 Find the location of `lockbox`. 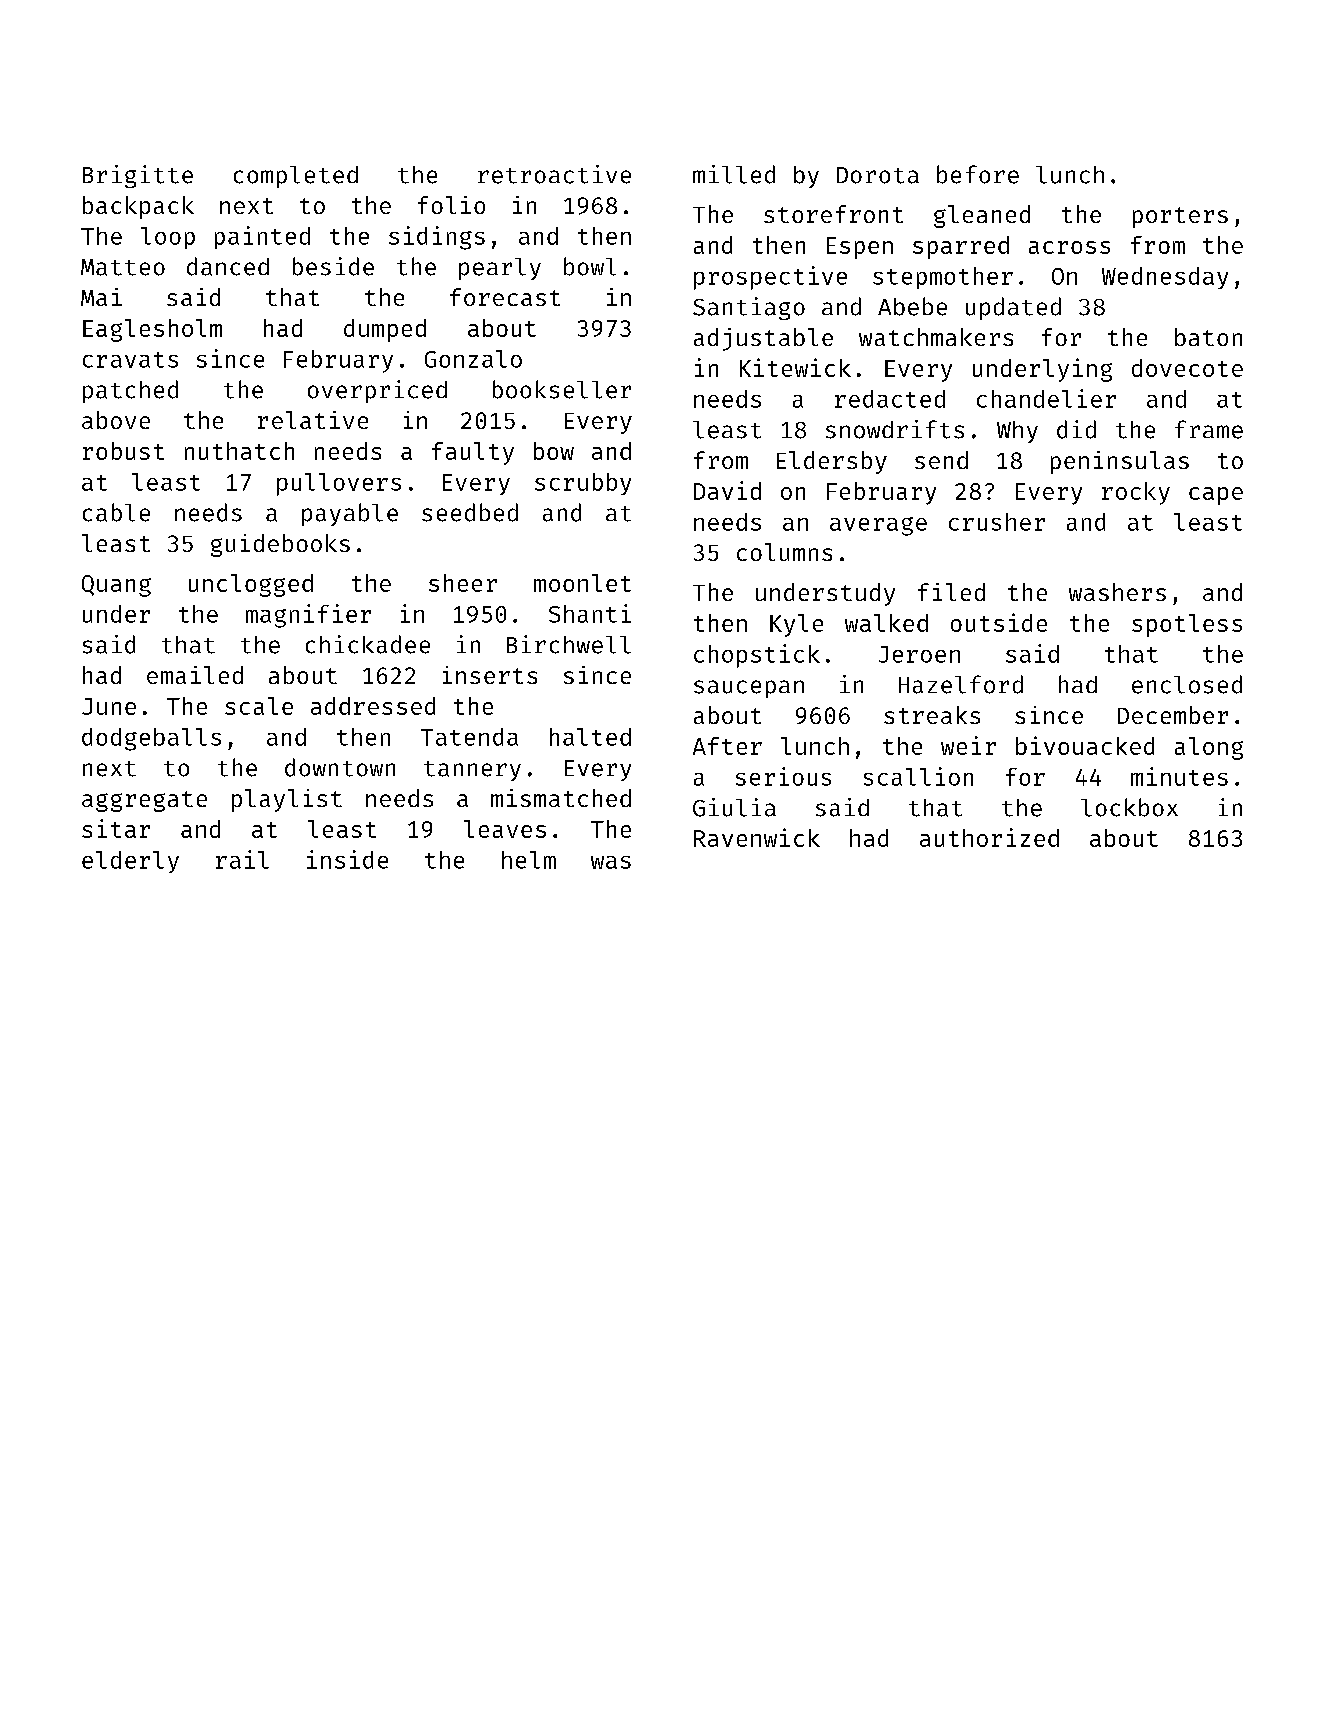

lockbox is located at coordinates (1129, 807).
